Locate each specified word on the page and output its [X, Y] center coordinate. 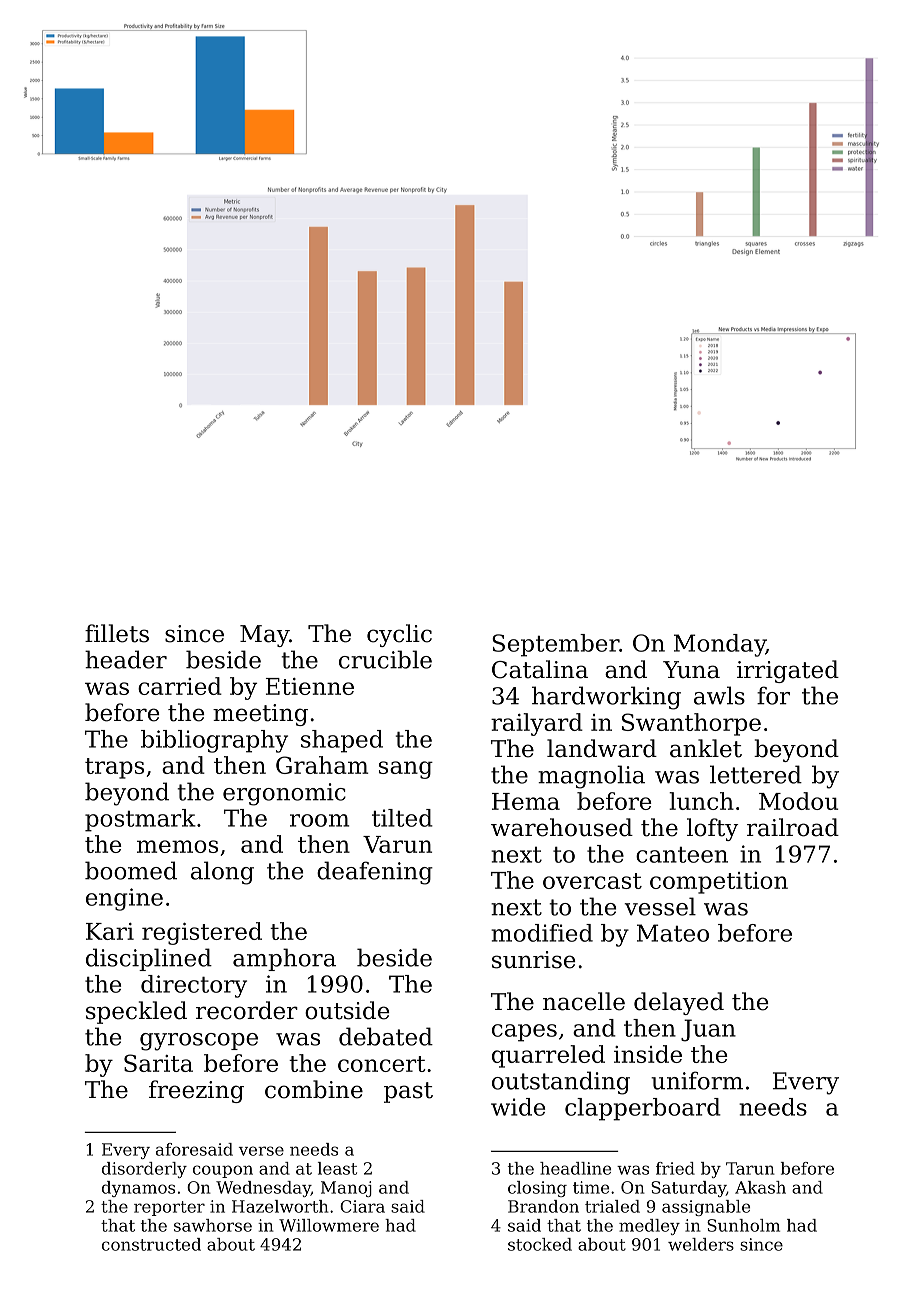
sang [406, 770]
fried [675, 1168]
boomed [131, 870]
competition [719, 883]
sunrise [533, 960]
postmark [140, 820]
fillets [117, 633]
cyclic [399, 635]
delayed [679, 1003]
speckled [136, 1012]
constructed [151, 1244]
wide [518, 1107]
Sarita [158, 1063]
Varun [397, 844]
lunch [701, 801]
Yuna [691, 670]
